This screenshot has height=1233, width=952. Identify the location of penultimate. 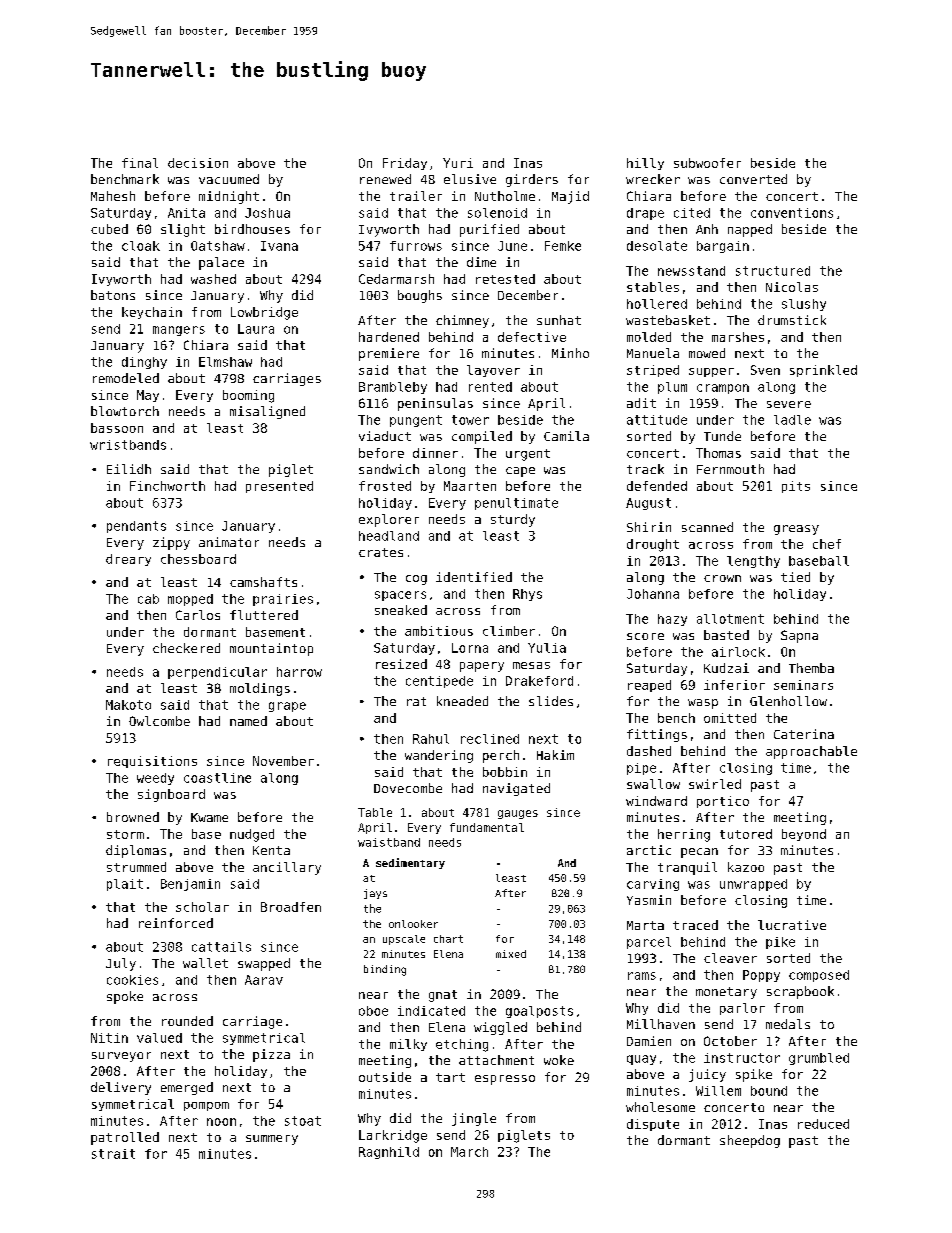
(516, 504).
